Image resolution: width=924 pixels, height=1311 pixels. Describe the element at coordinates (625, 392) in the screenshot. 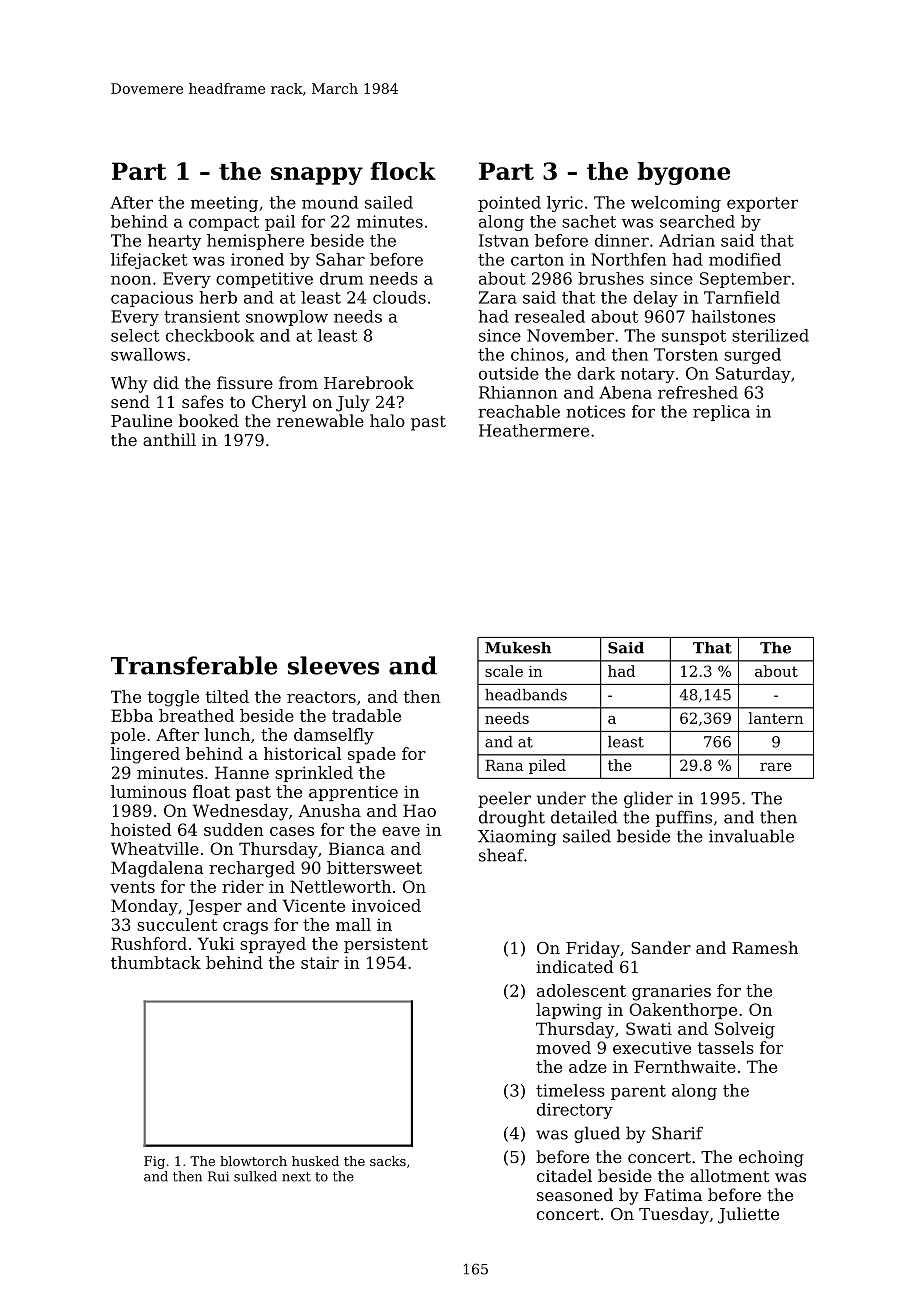

I see `Abena` at that location.
